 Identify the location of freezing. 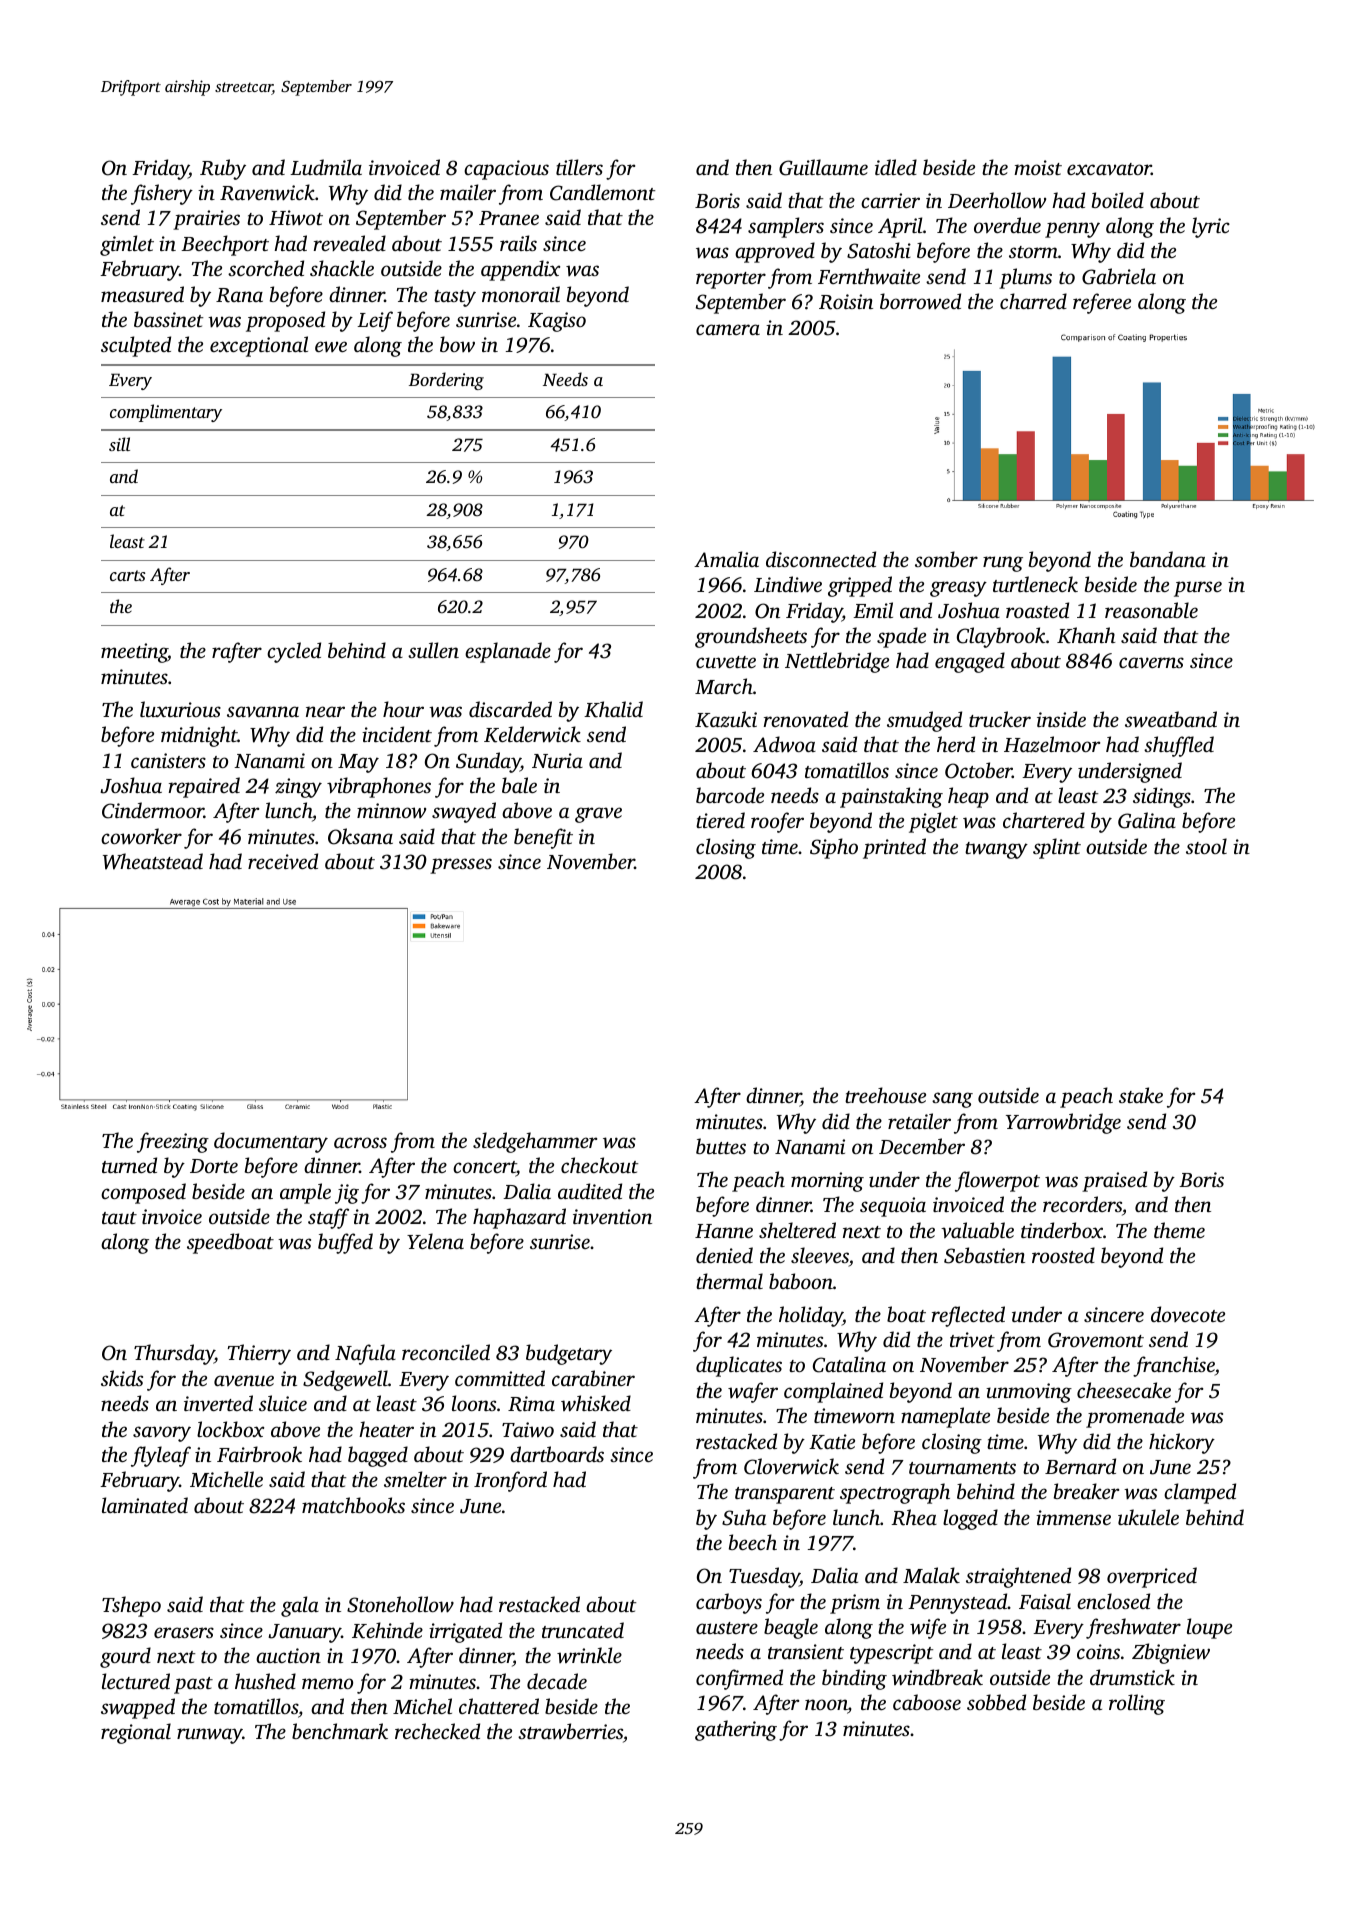
(173, 1142).
